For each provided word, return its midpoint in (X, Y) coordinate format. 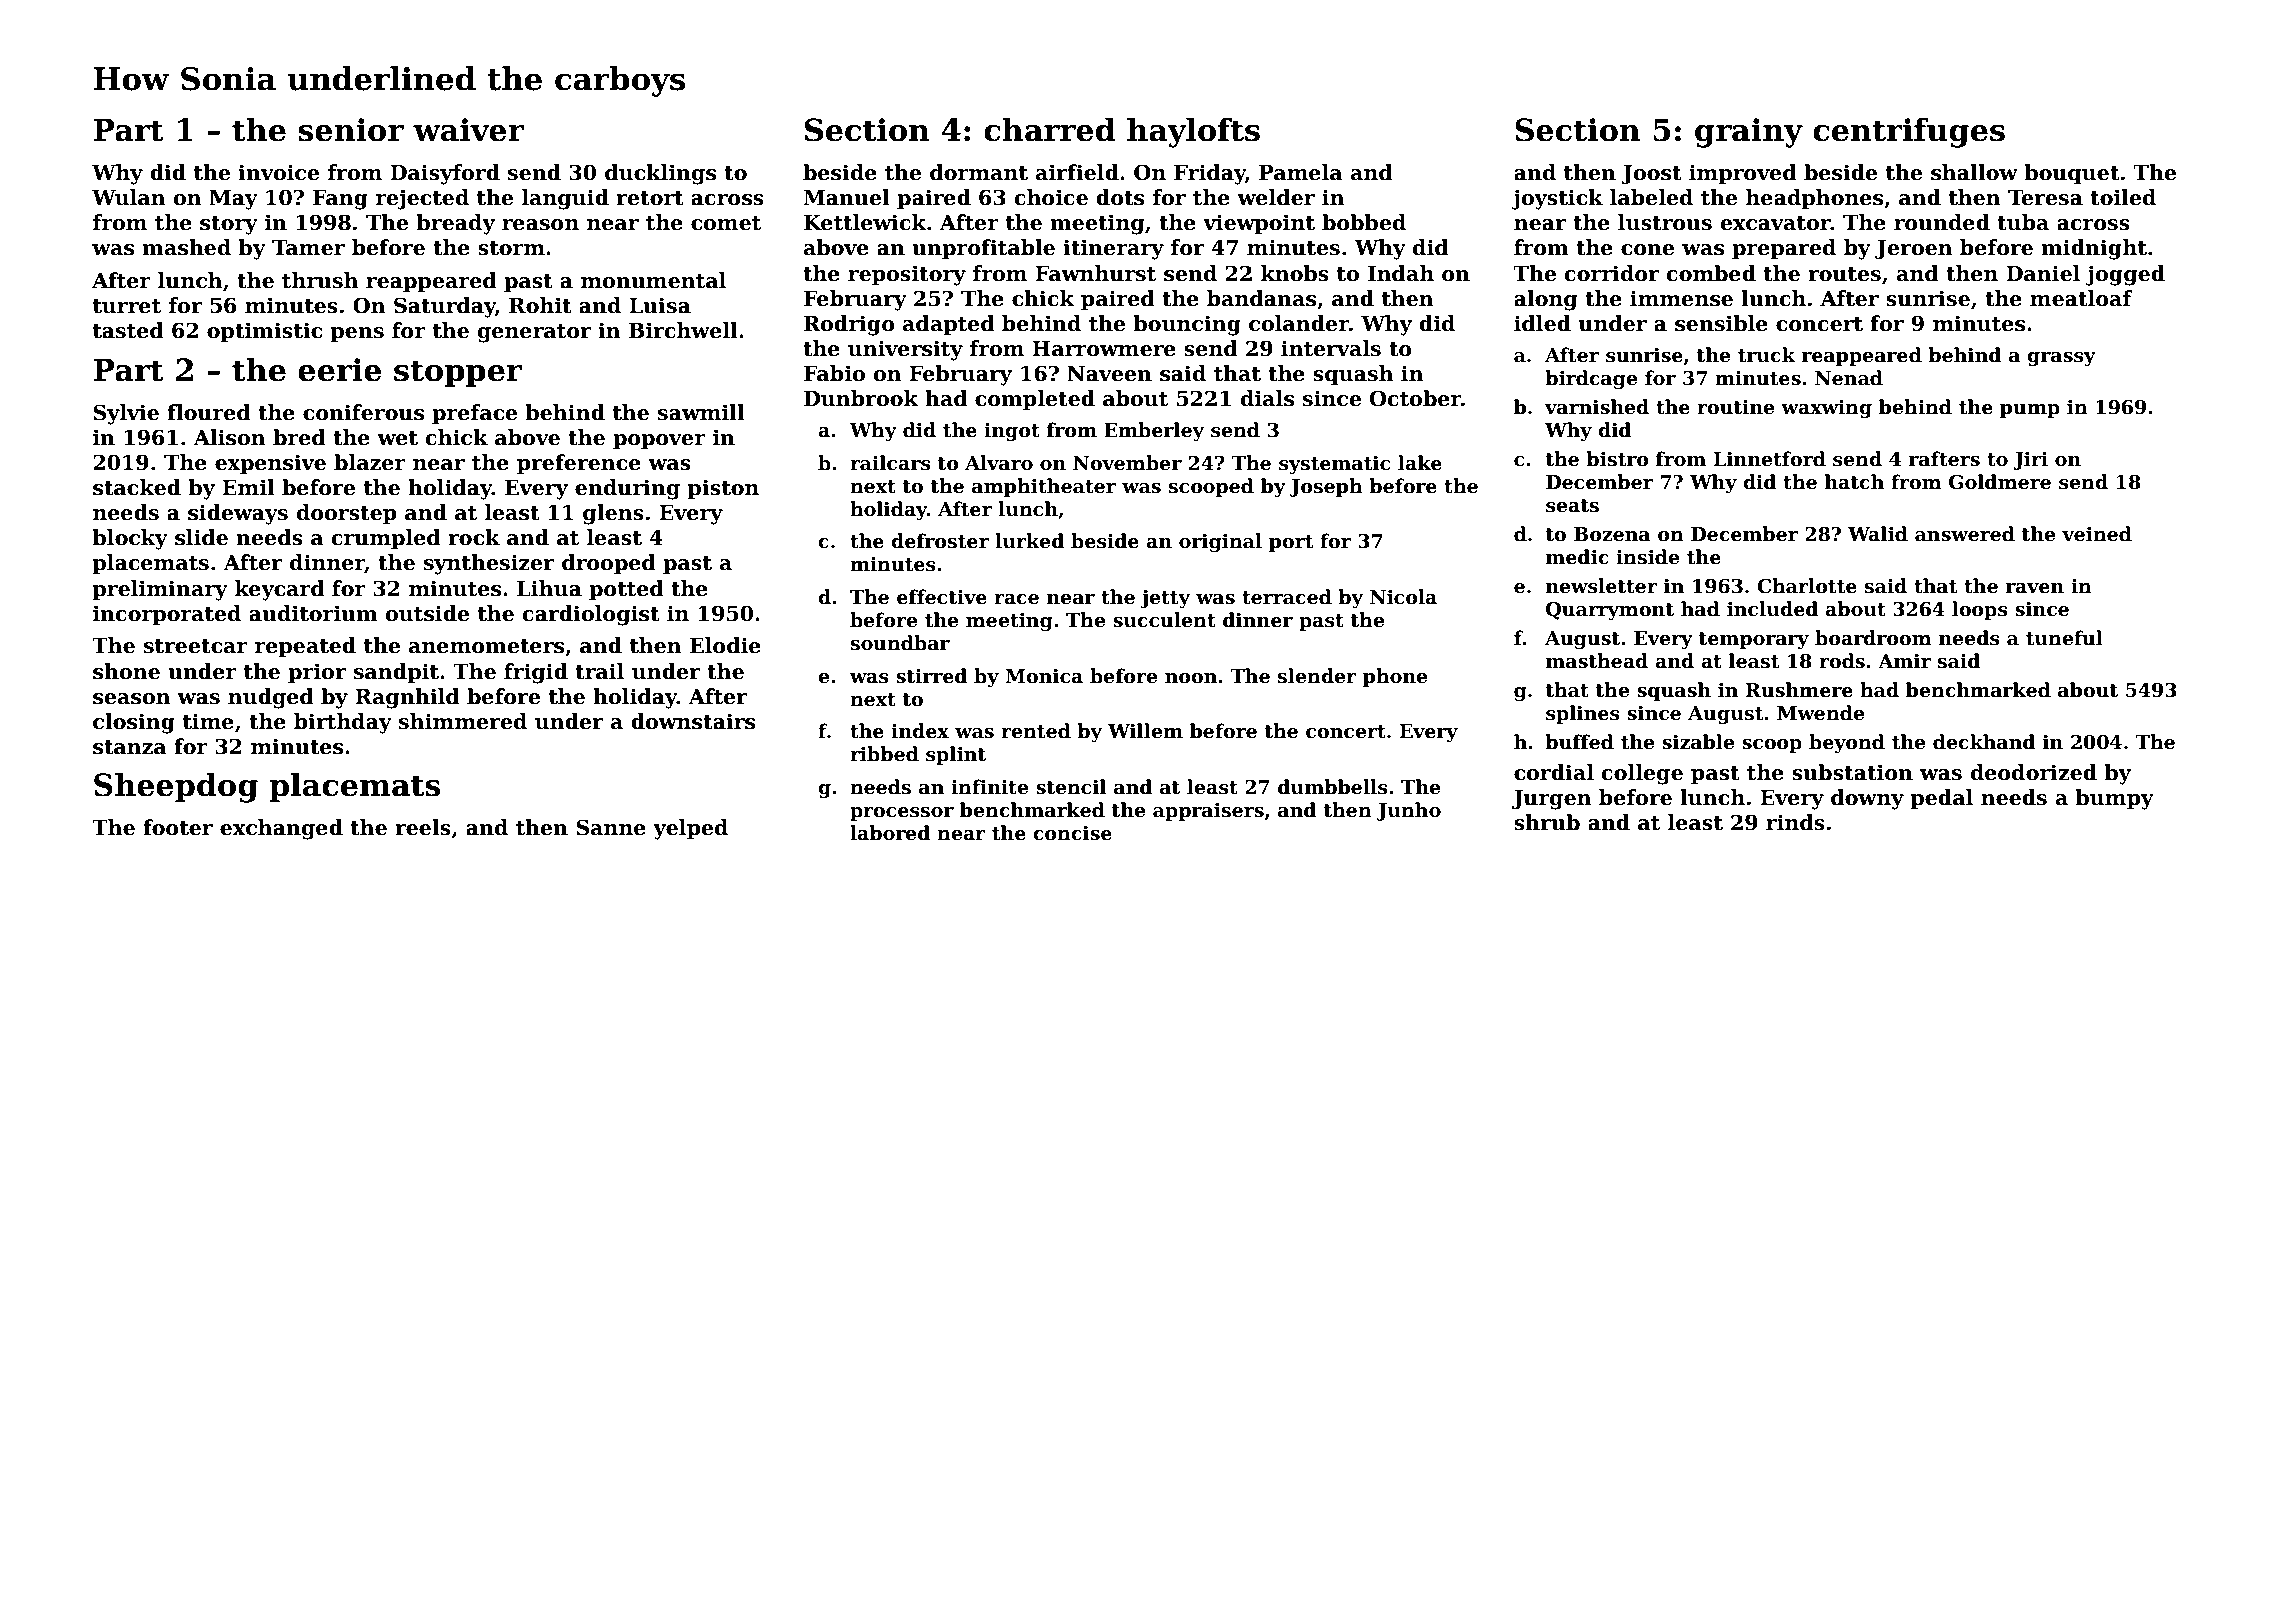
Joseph (1326, 487)
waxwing (1826, 409)
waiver (468, 130)
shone (126, 671)
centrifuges (1909, 133)
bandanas (1261, 298)
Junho (1409, 811)
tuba (2023, 222)
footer (178, 827)
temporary (1754, 640)
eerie (340, 370)
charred (1049, 130)
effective (942, 597)
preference (579, 464)
